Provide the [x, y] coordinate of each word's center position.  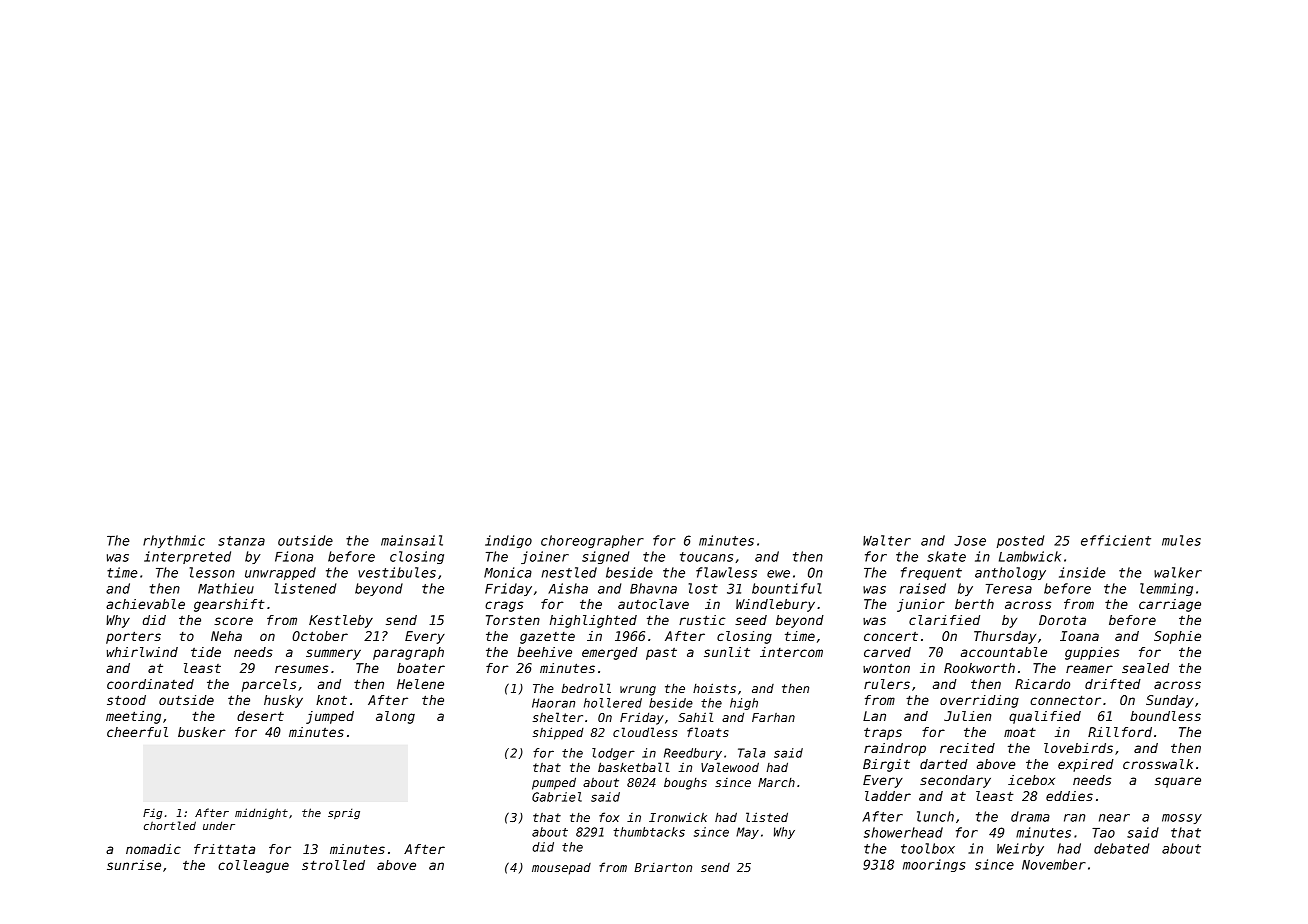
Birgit [886, 765]
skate [946, 556]
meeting [133, 717]
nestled [569, 572]
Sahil [695, 717]
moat [1020, 732]
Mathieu [226, 588]
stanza [241, 541]
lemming [1166, 589]
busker [202, 732]
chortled [170, 825]
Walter [887, 540]
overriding [979, 701]
